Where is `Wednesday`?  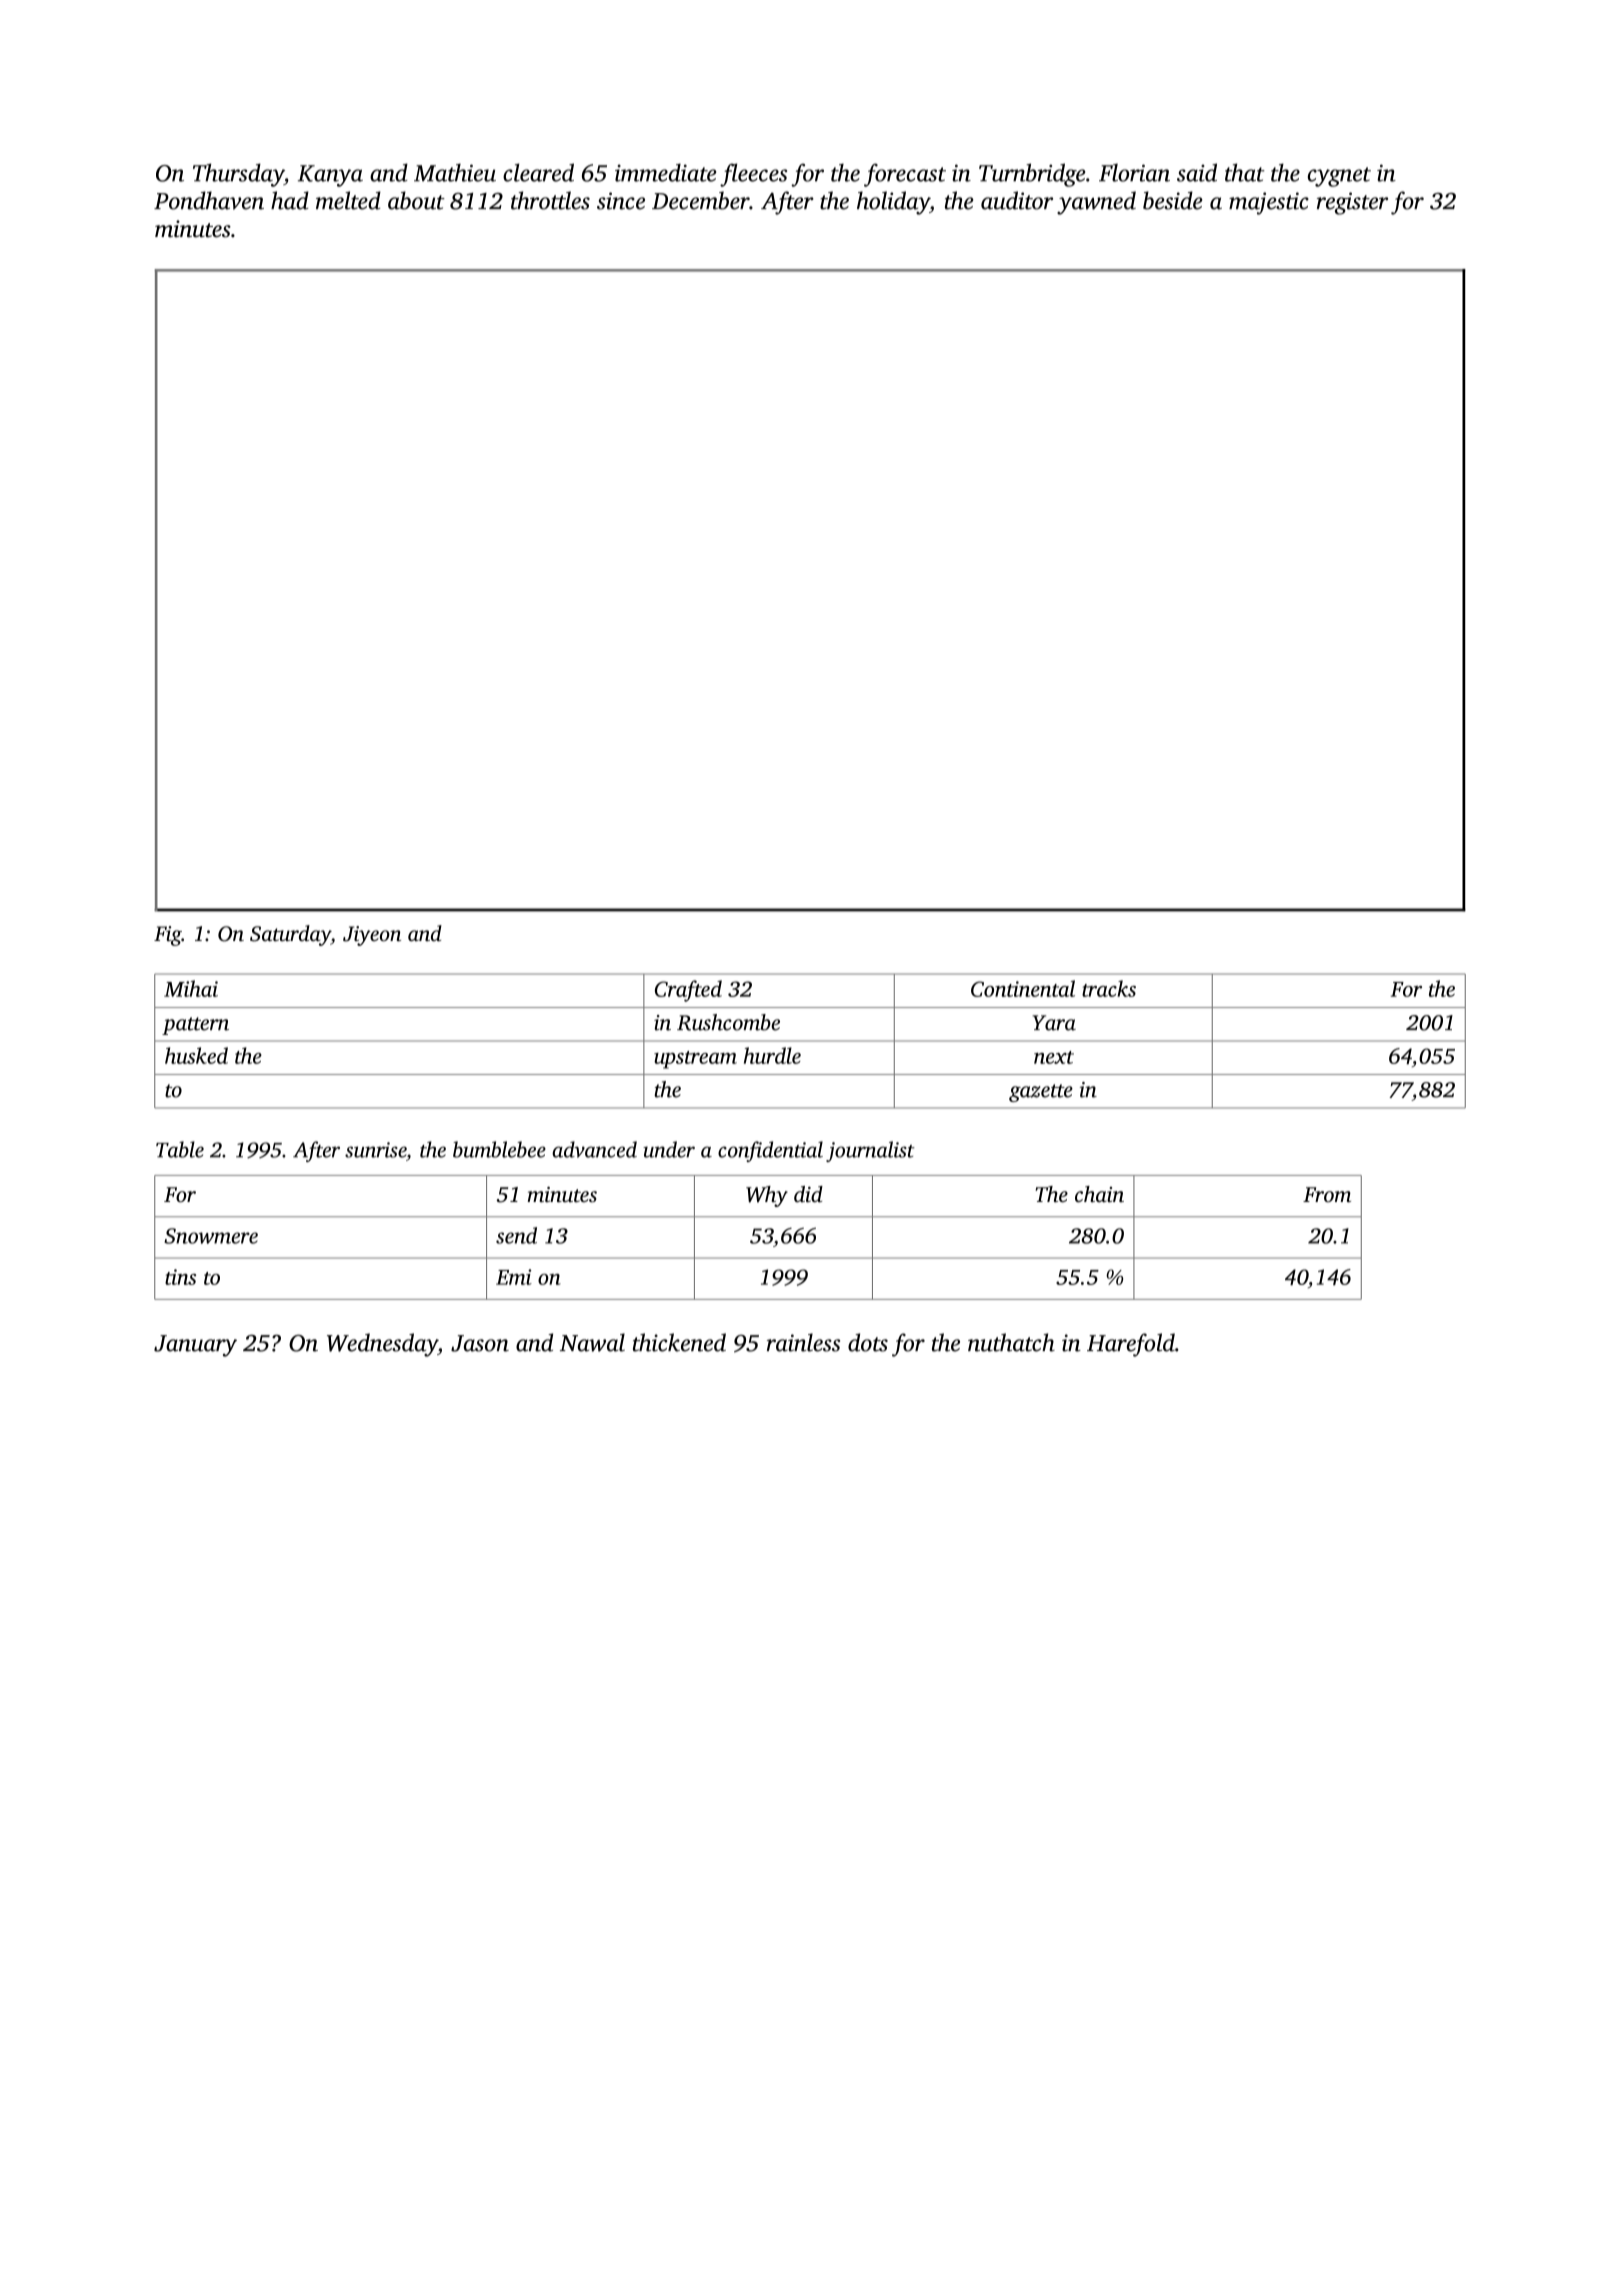 Wednesday is located at coordinates (382, 1345).
